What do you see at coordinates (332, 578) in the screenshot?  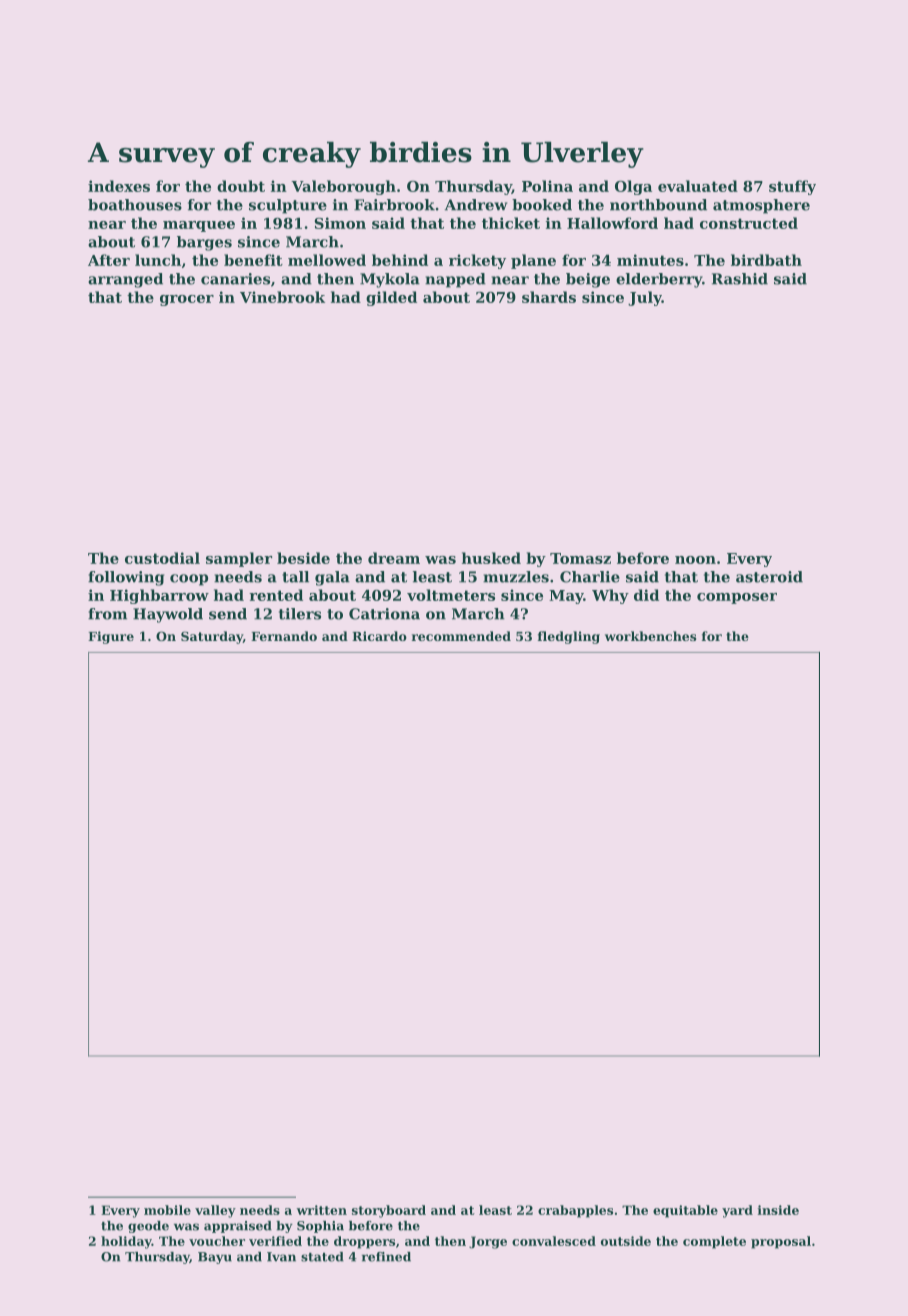 I see `gala` at bounding box center [332, 578].
